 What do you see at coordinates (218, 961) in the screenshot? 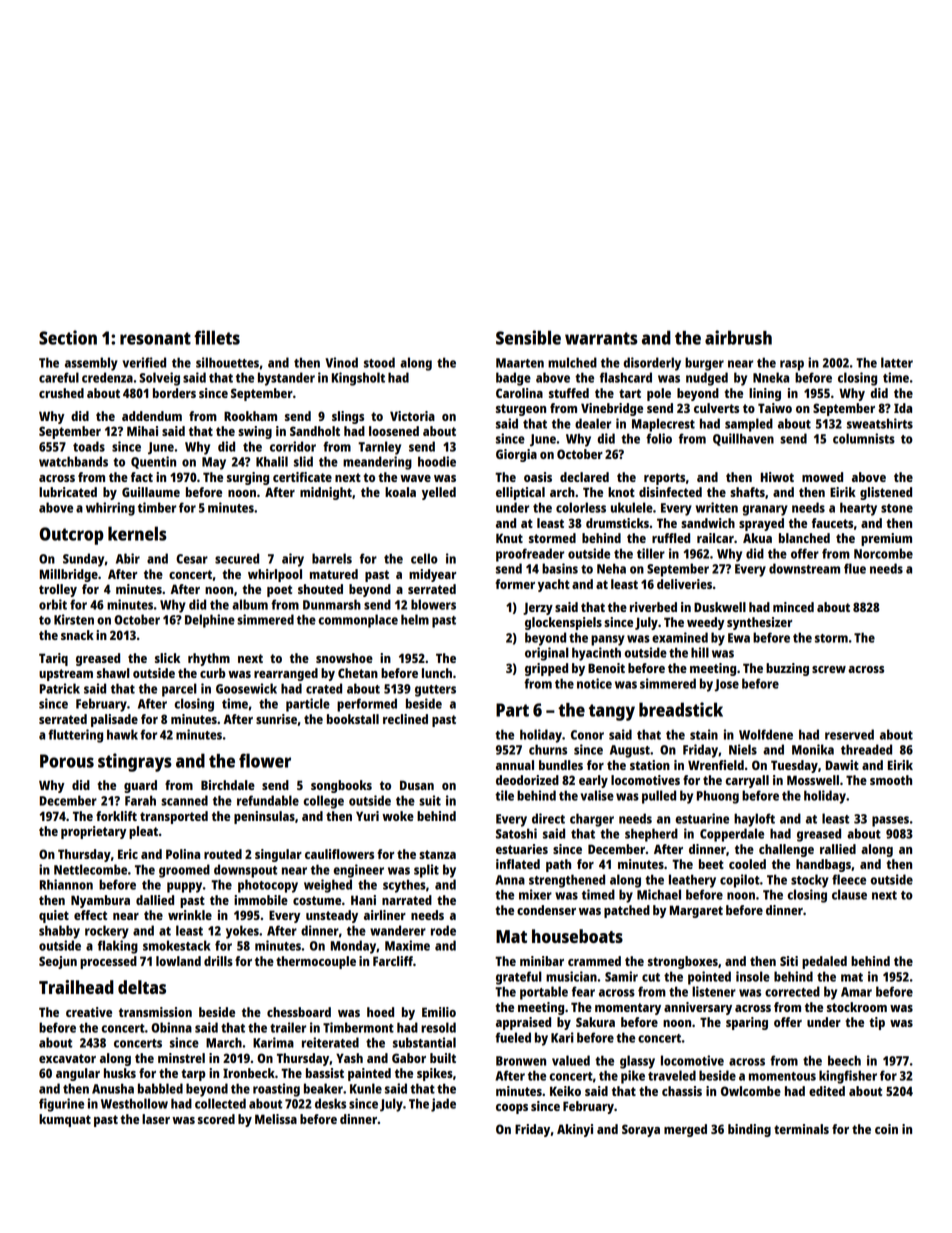
I see `drills` at bounding box center [218, 961].
